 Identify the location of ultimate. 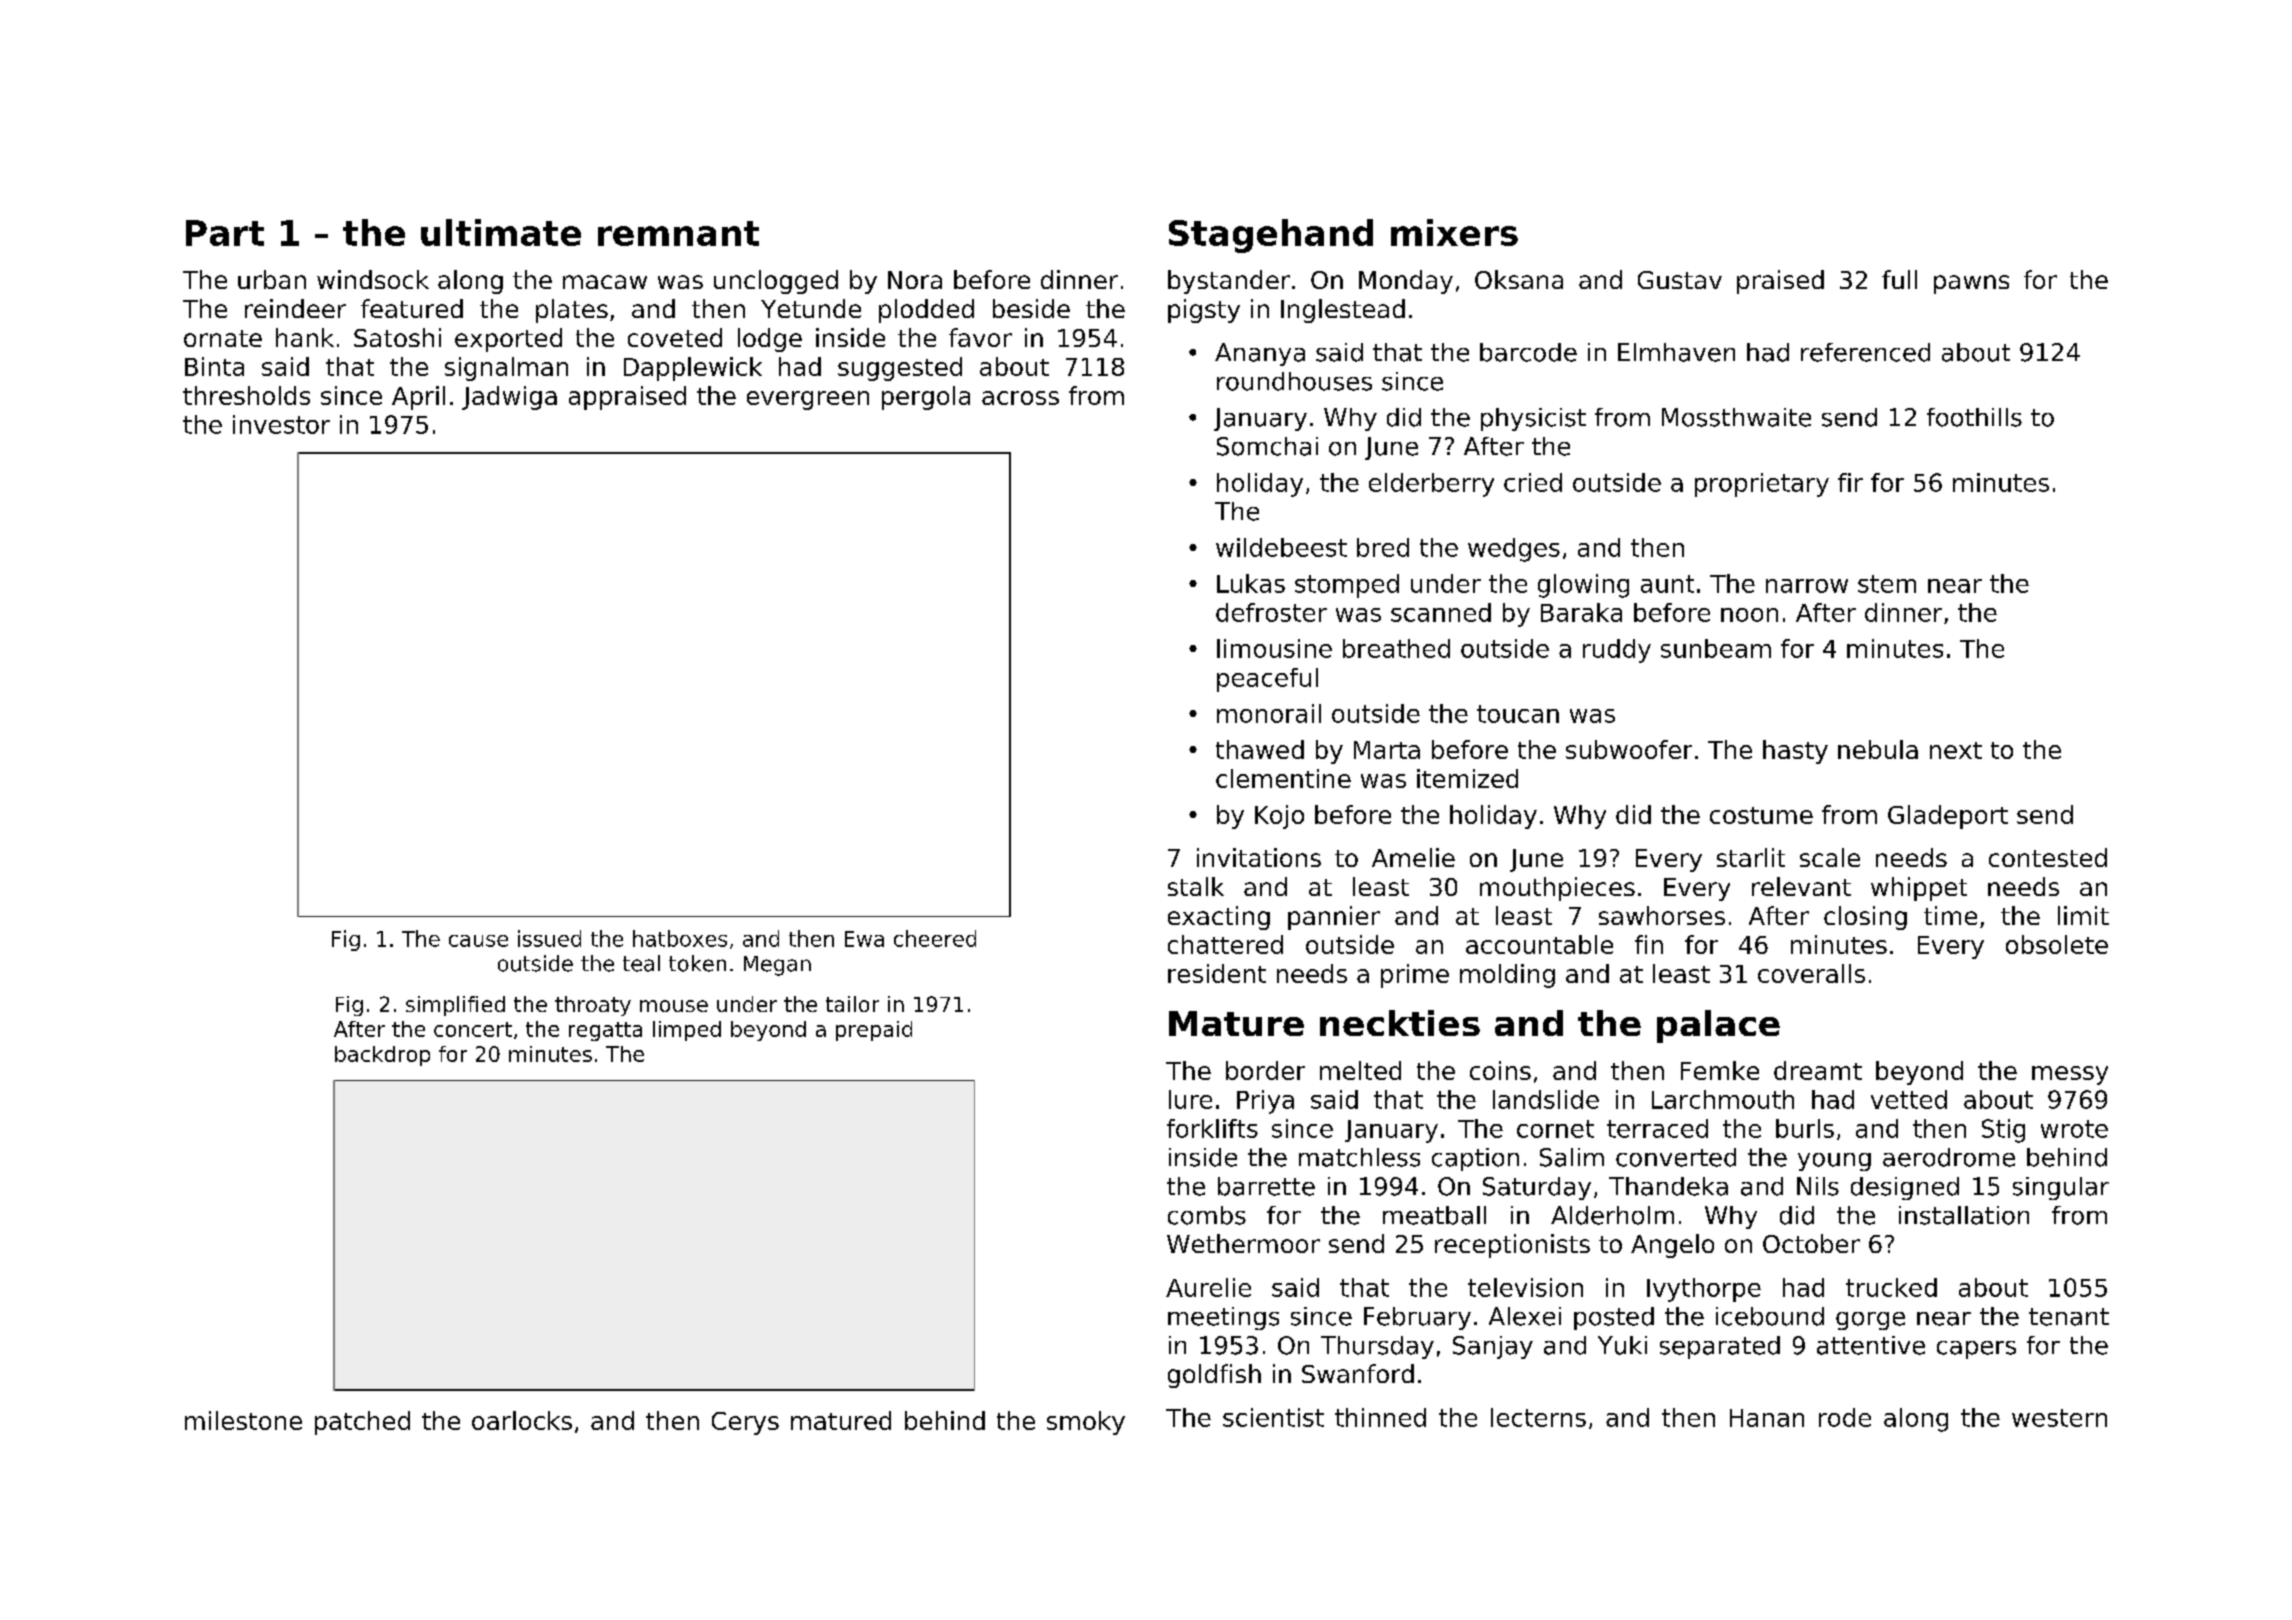
(501, 232).
